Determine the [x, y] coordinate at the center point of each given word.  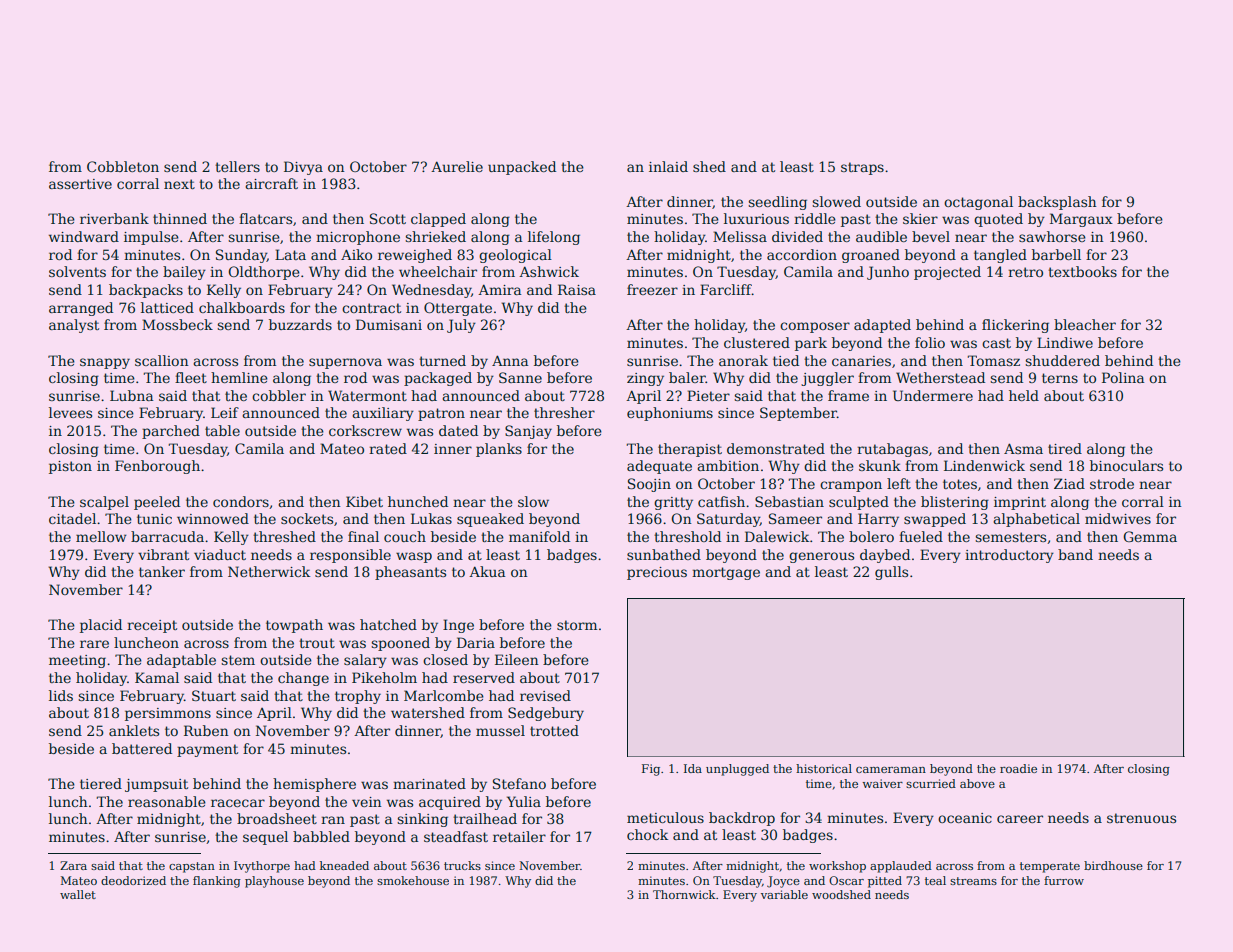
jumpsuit [156, 785]
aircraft [271, 183]
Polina [1123, 377]
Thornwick [684, 894]
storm [577, 625]
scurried [931, 783]
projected [947, 273]
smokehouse [413, 880]
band [1075, 554]
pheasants [410, 573]
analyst [74, 326]
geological [515, 256]
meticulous [665, 817]
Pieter [708, 395]
